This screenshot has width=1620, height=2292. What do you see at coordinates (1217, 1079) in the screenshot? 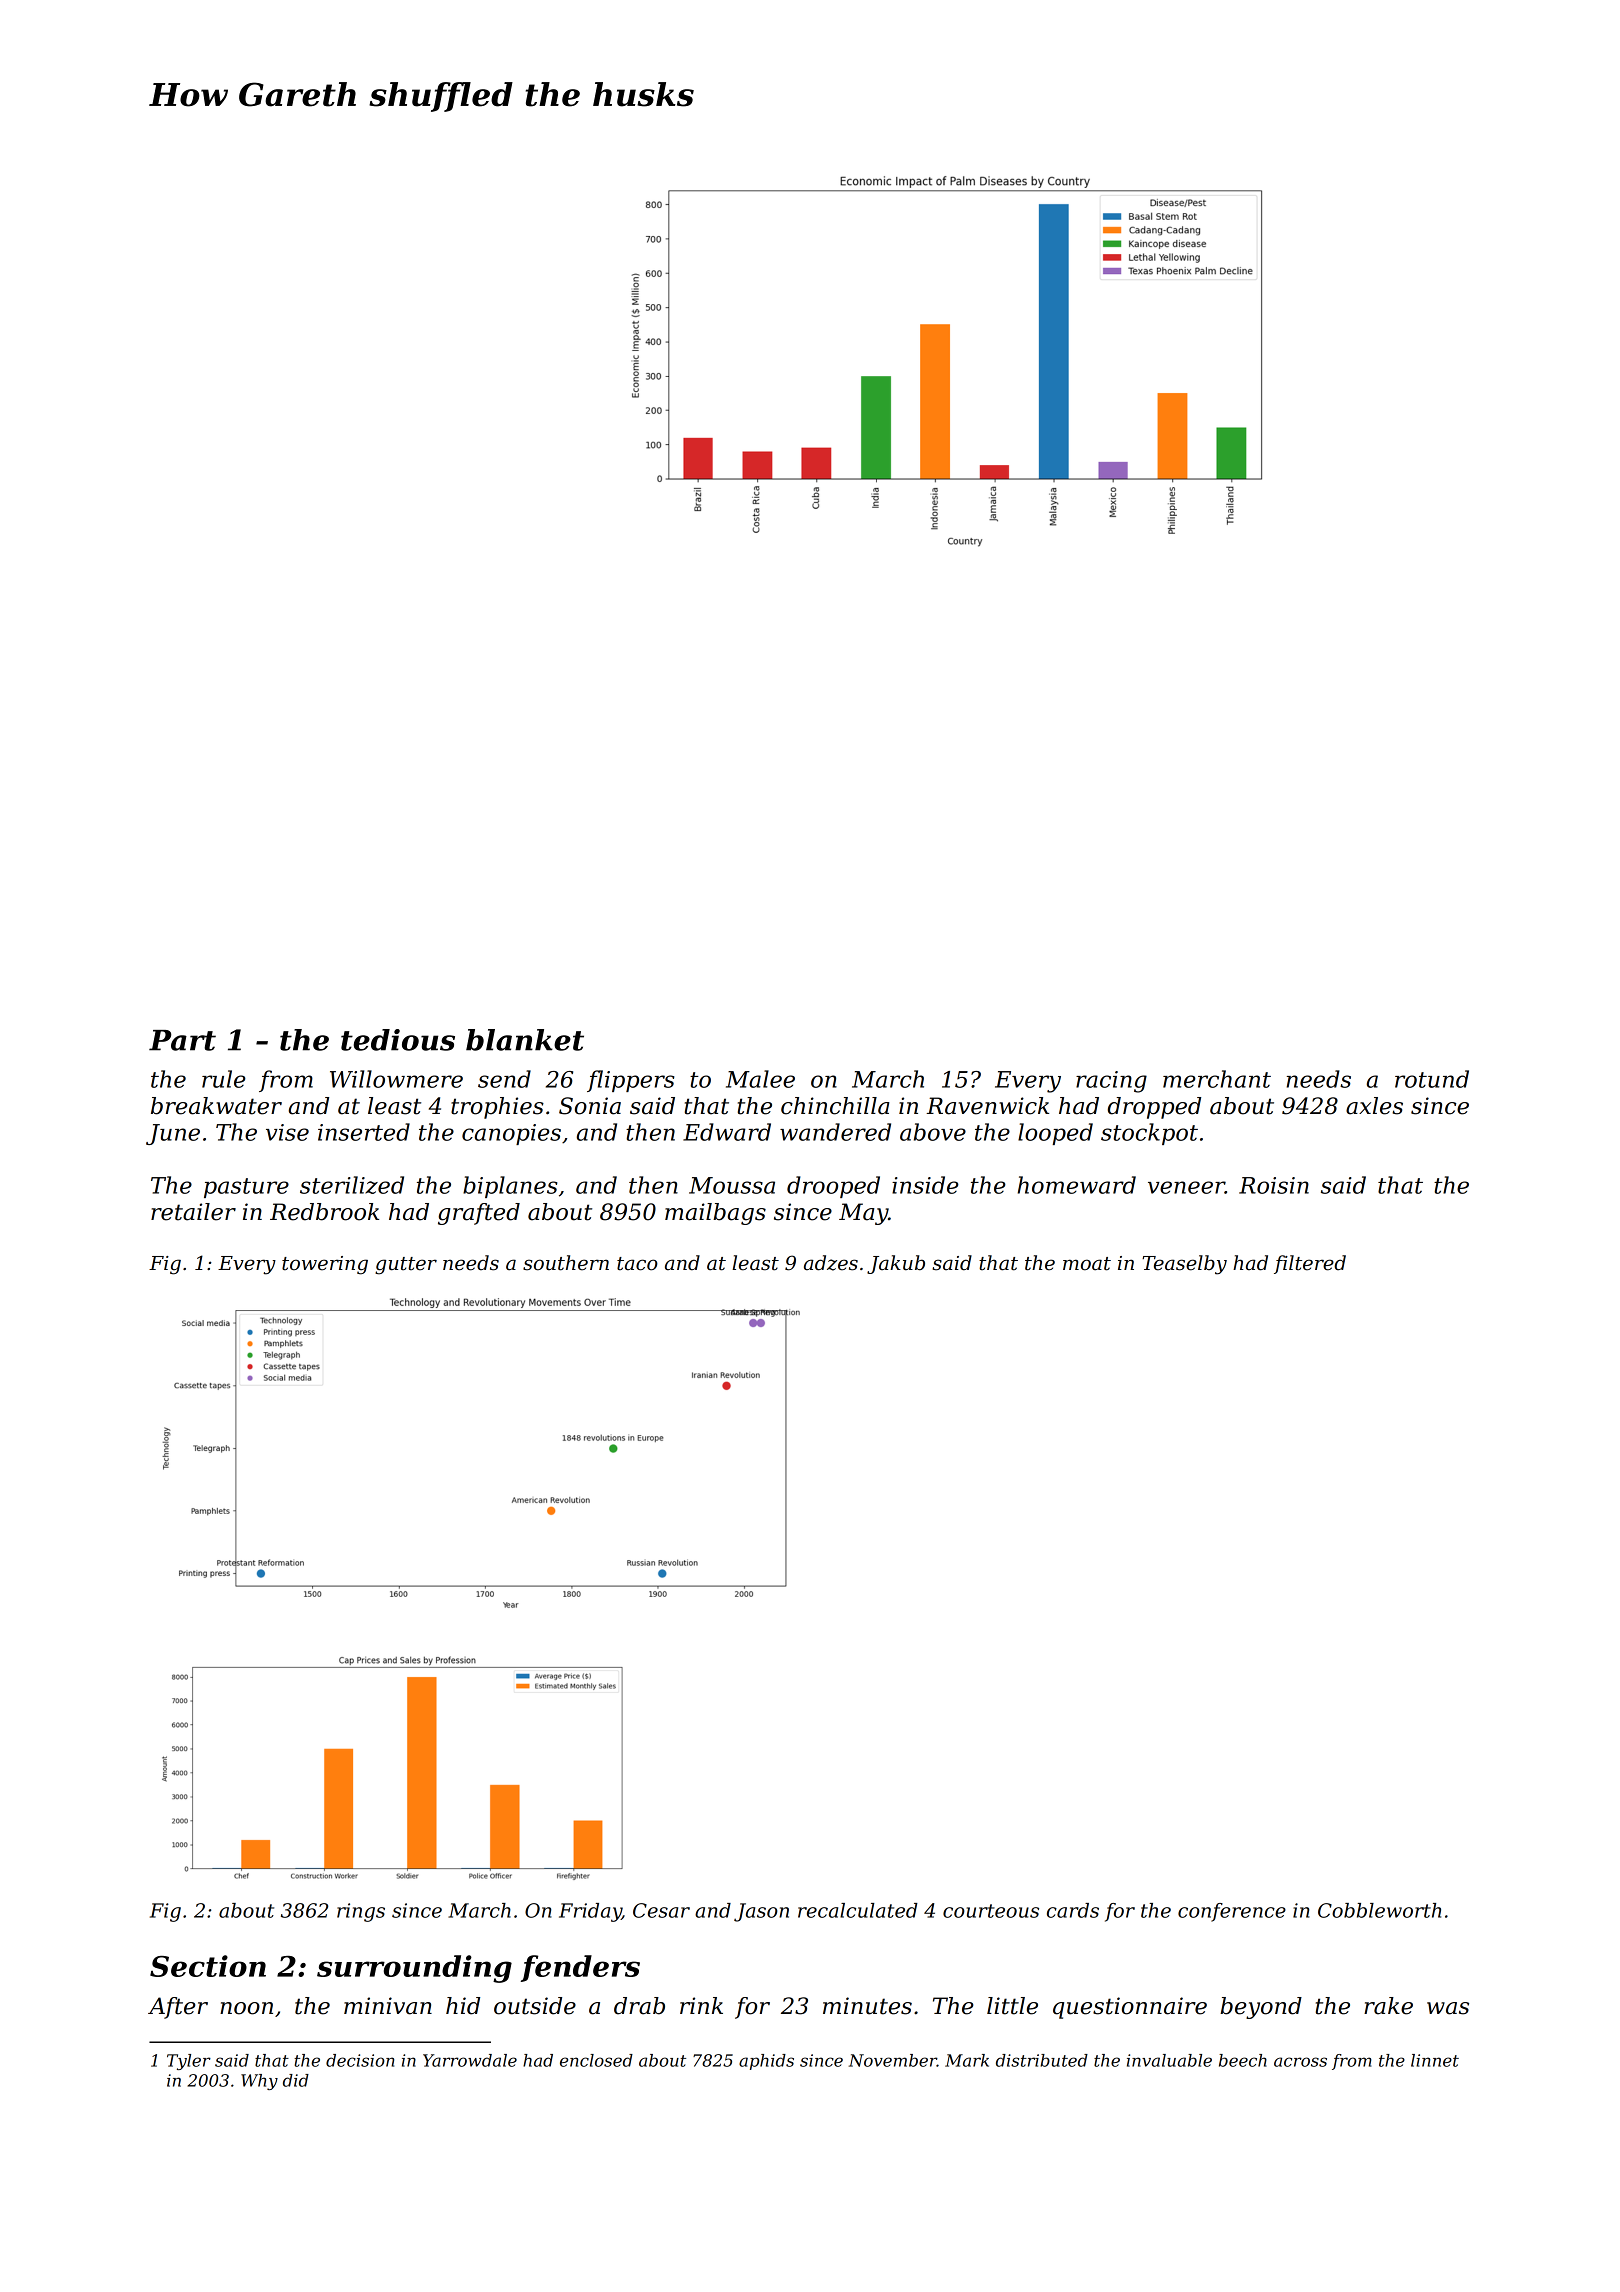
I see `merchant` at bounding box center [1217, 1079].
